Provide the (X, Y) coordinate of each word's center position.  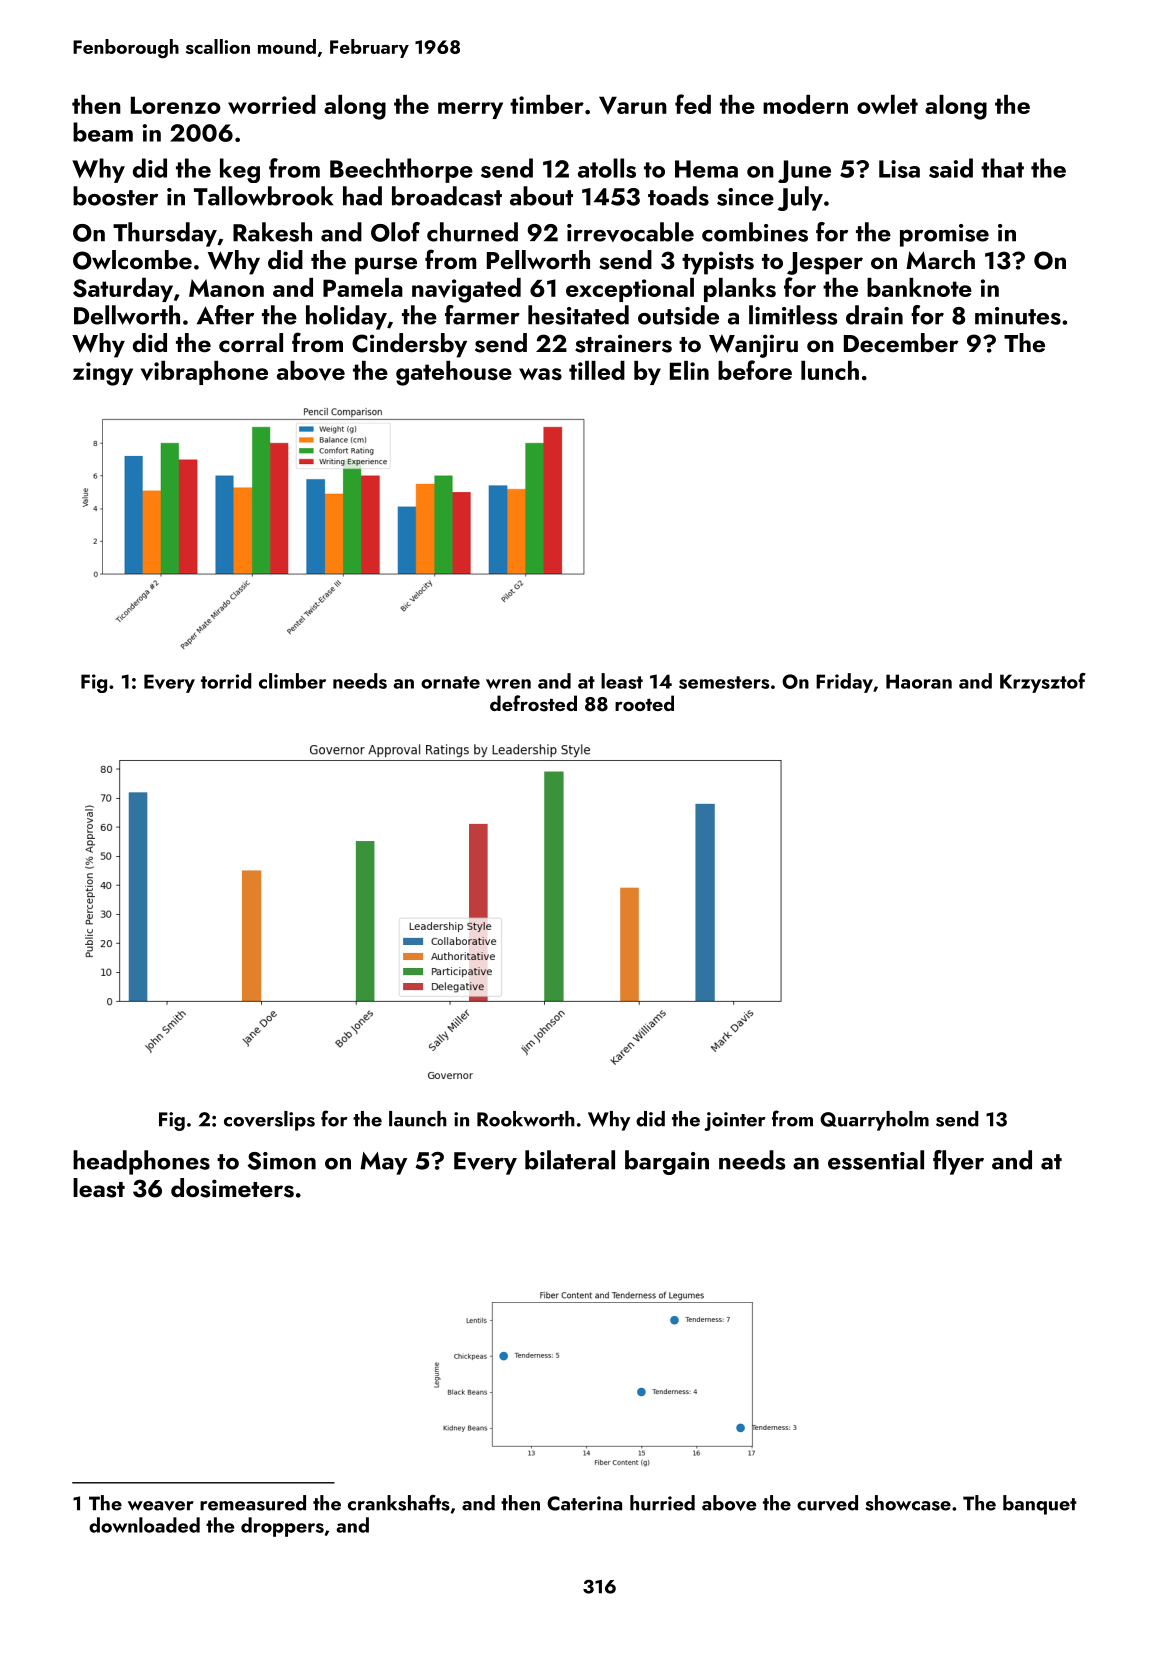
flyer (958, 1162)
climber (292, 681)
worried (272, 104)
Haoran (919, 681)
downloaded (144, 1525)
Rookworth (526, 1119)
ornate (450, 682)
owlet (887, 104)
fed (693, 104)
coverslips (269, 1121)
